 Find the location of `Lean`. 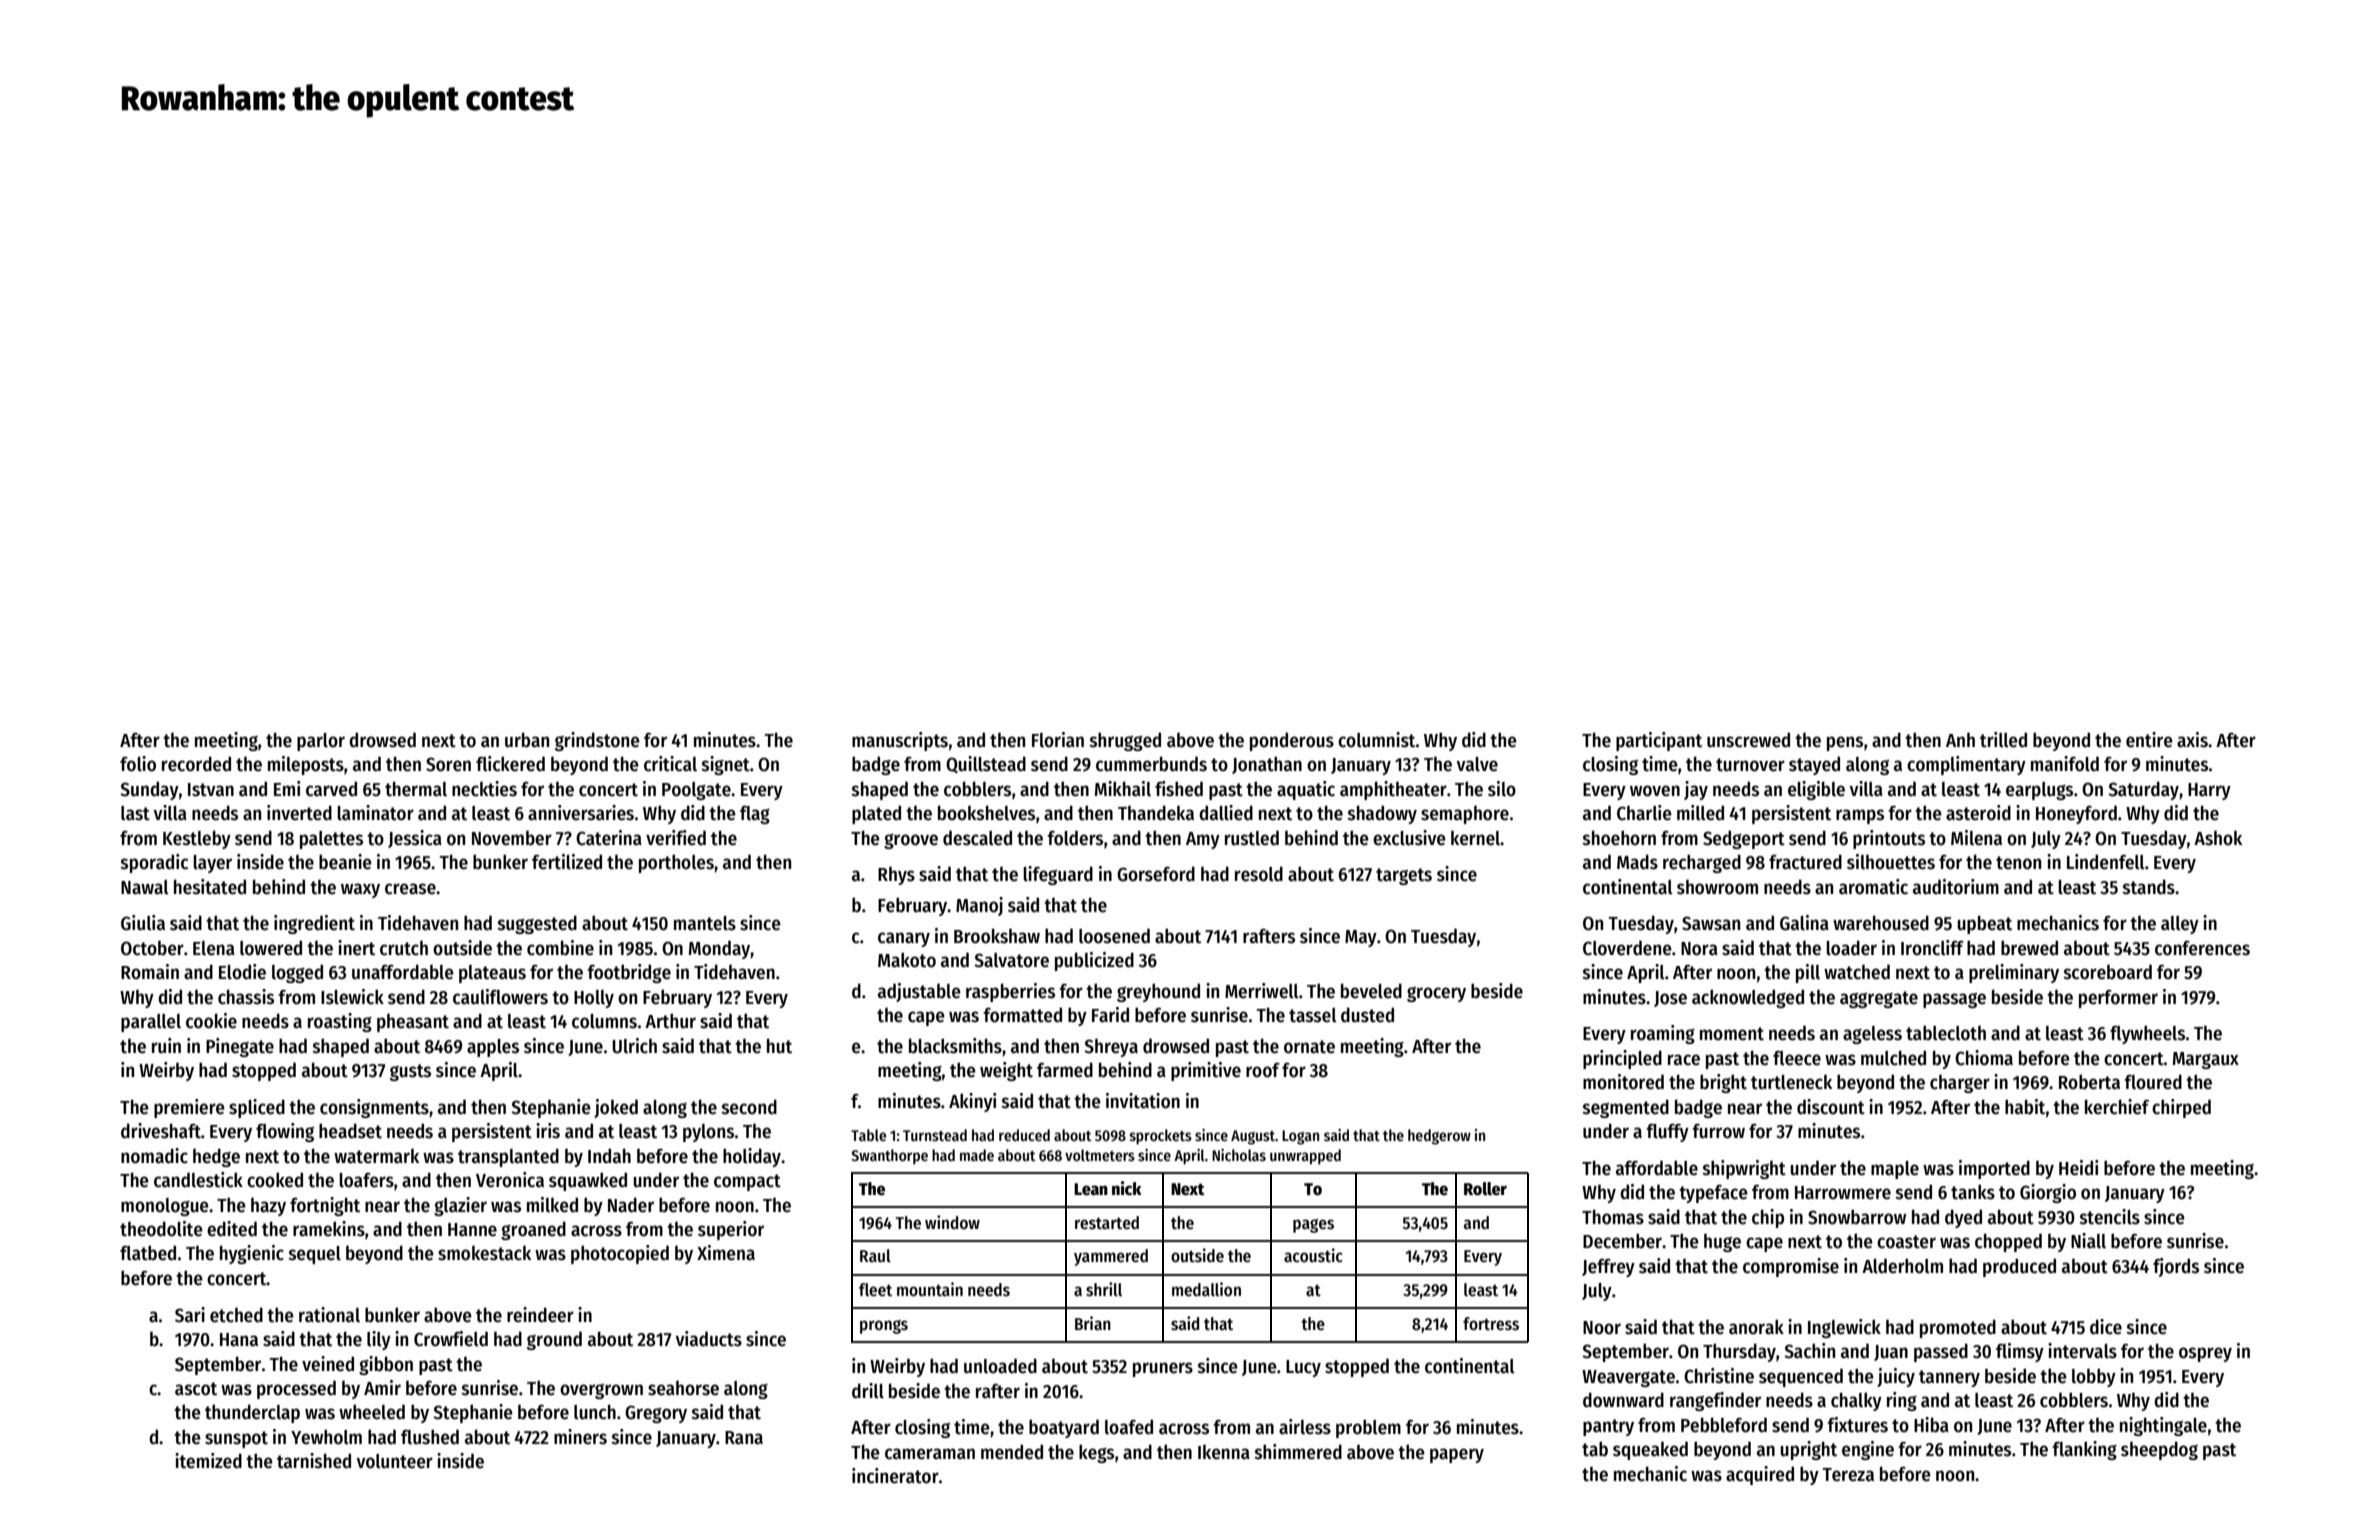

Lean is located at coordinates (1091, 1189).
